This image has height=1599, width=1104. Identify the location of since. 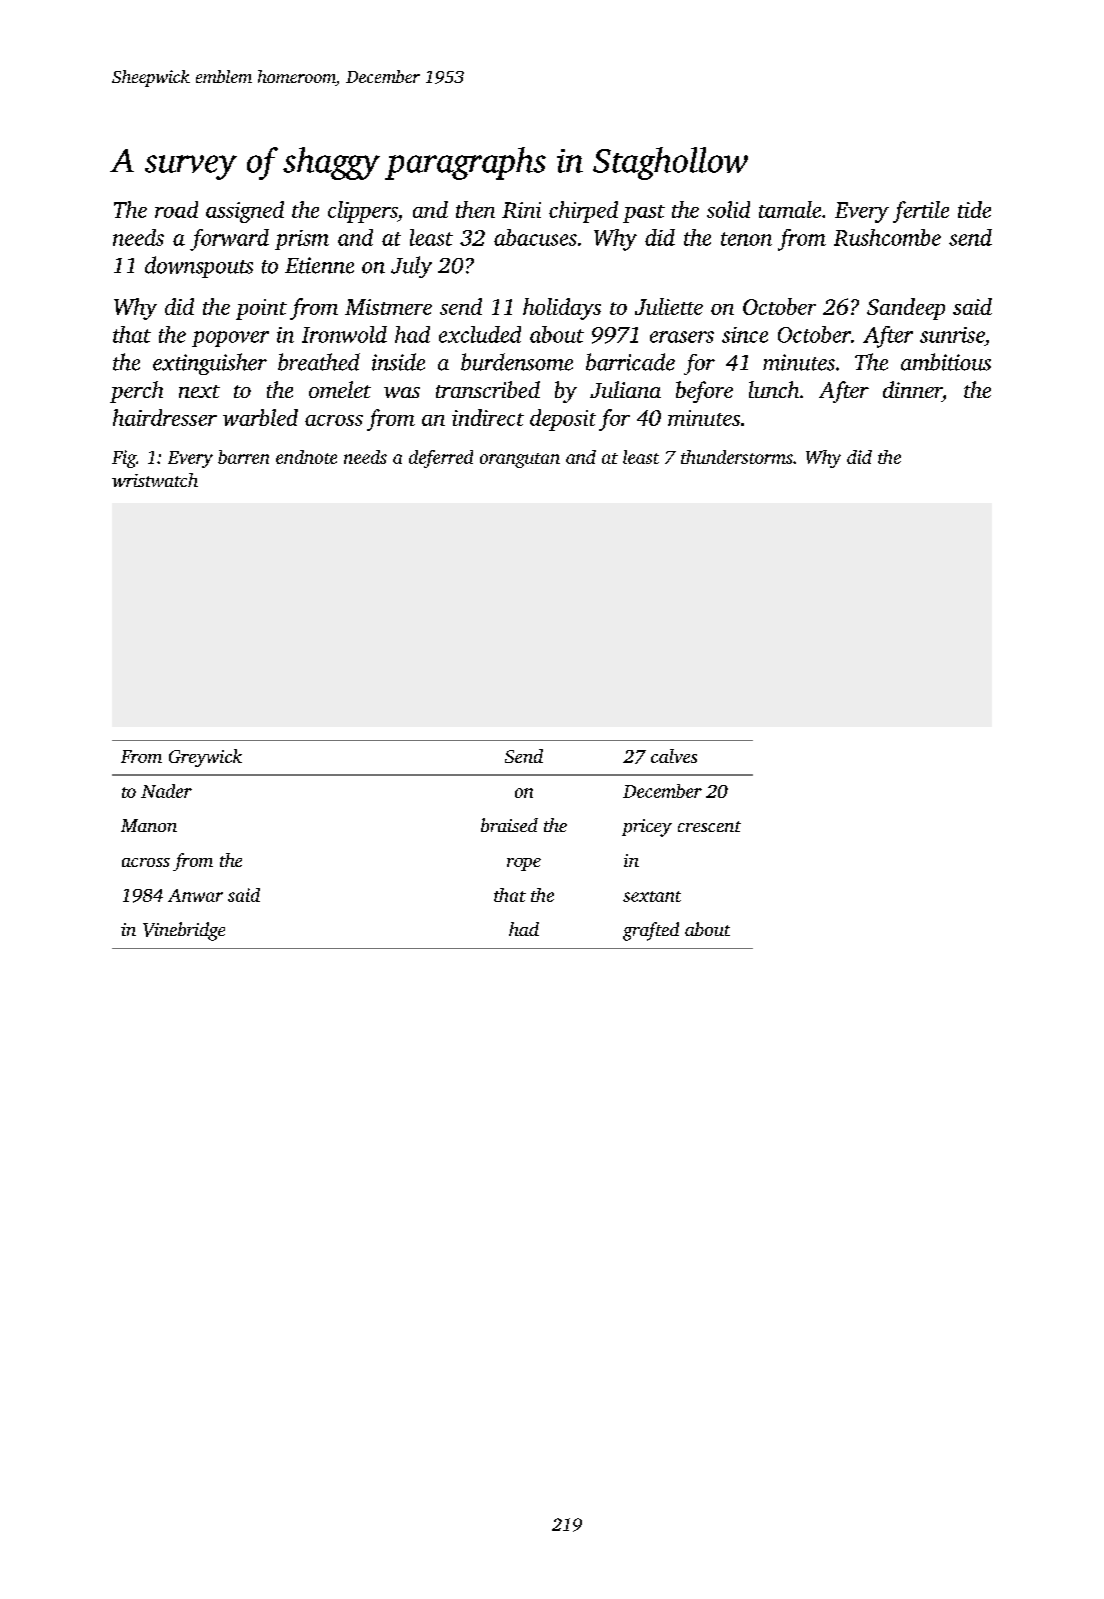
(745, 335).
